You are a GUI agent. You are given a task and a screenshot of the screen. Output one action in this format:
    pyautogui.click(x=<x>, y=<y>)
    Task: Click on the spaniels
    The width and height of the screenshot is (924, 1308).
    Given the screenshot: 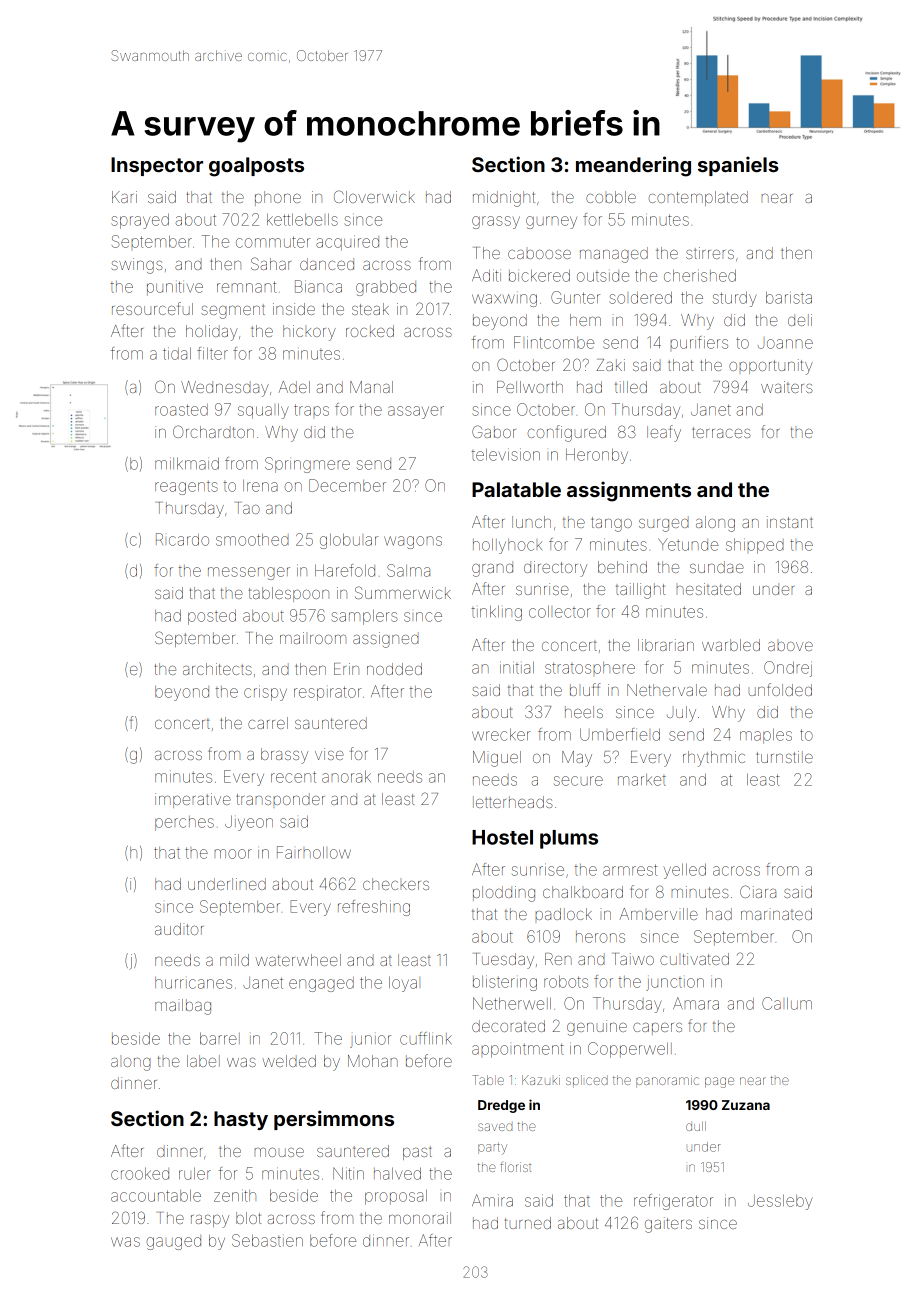 What is the action you would take?
    pyautogui.click(x=738, y=166)
